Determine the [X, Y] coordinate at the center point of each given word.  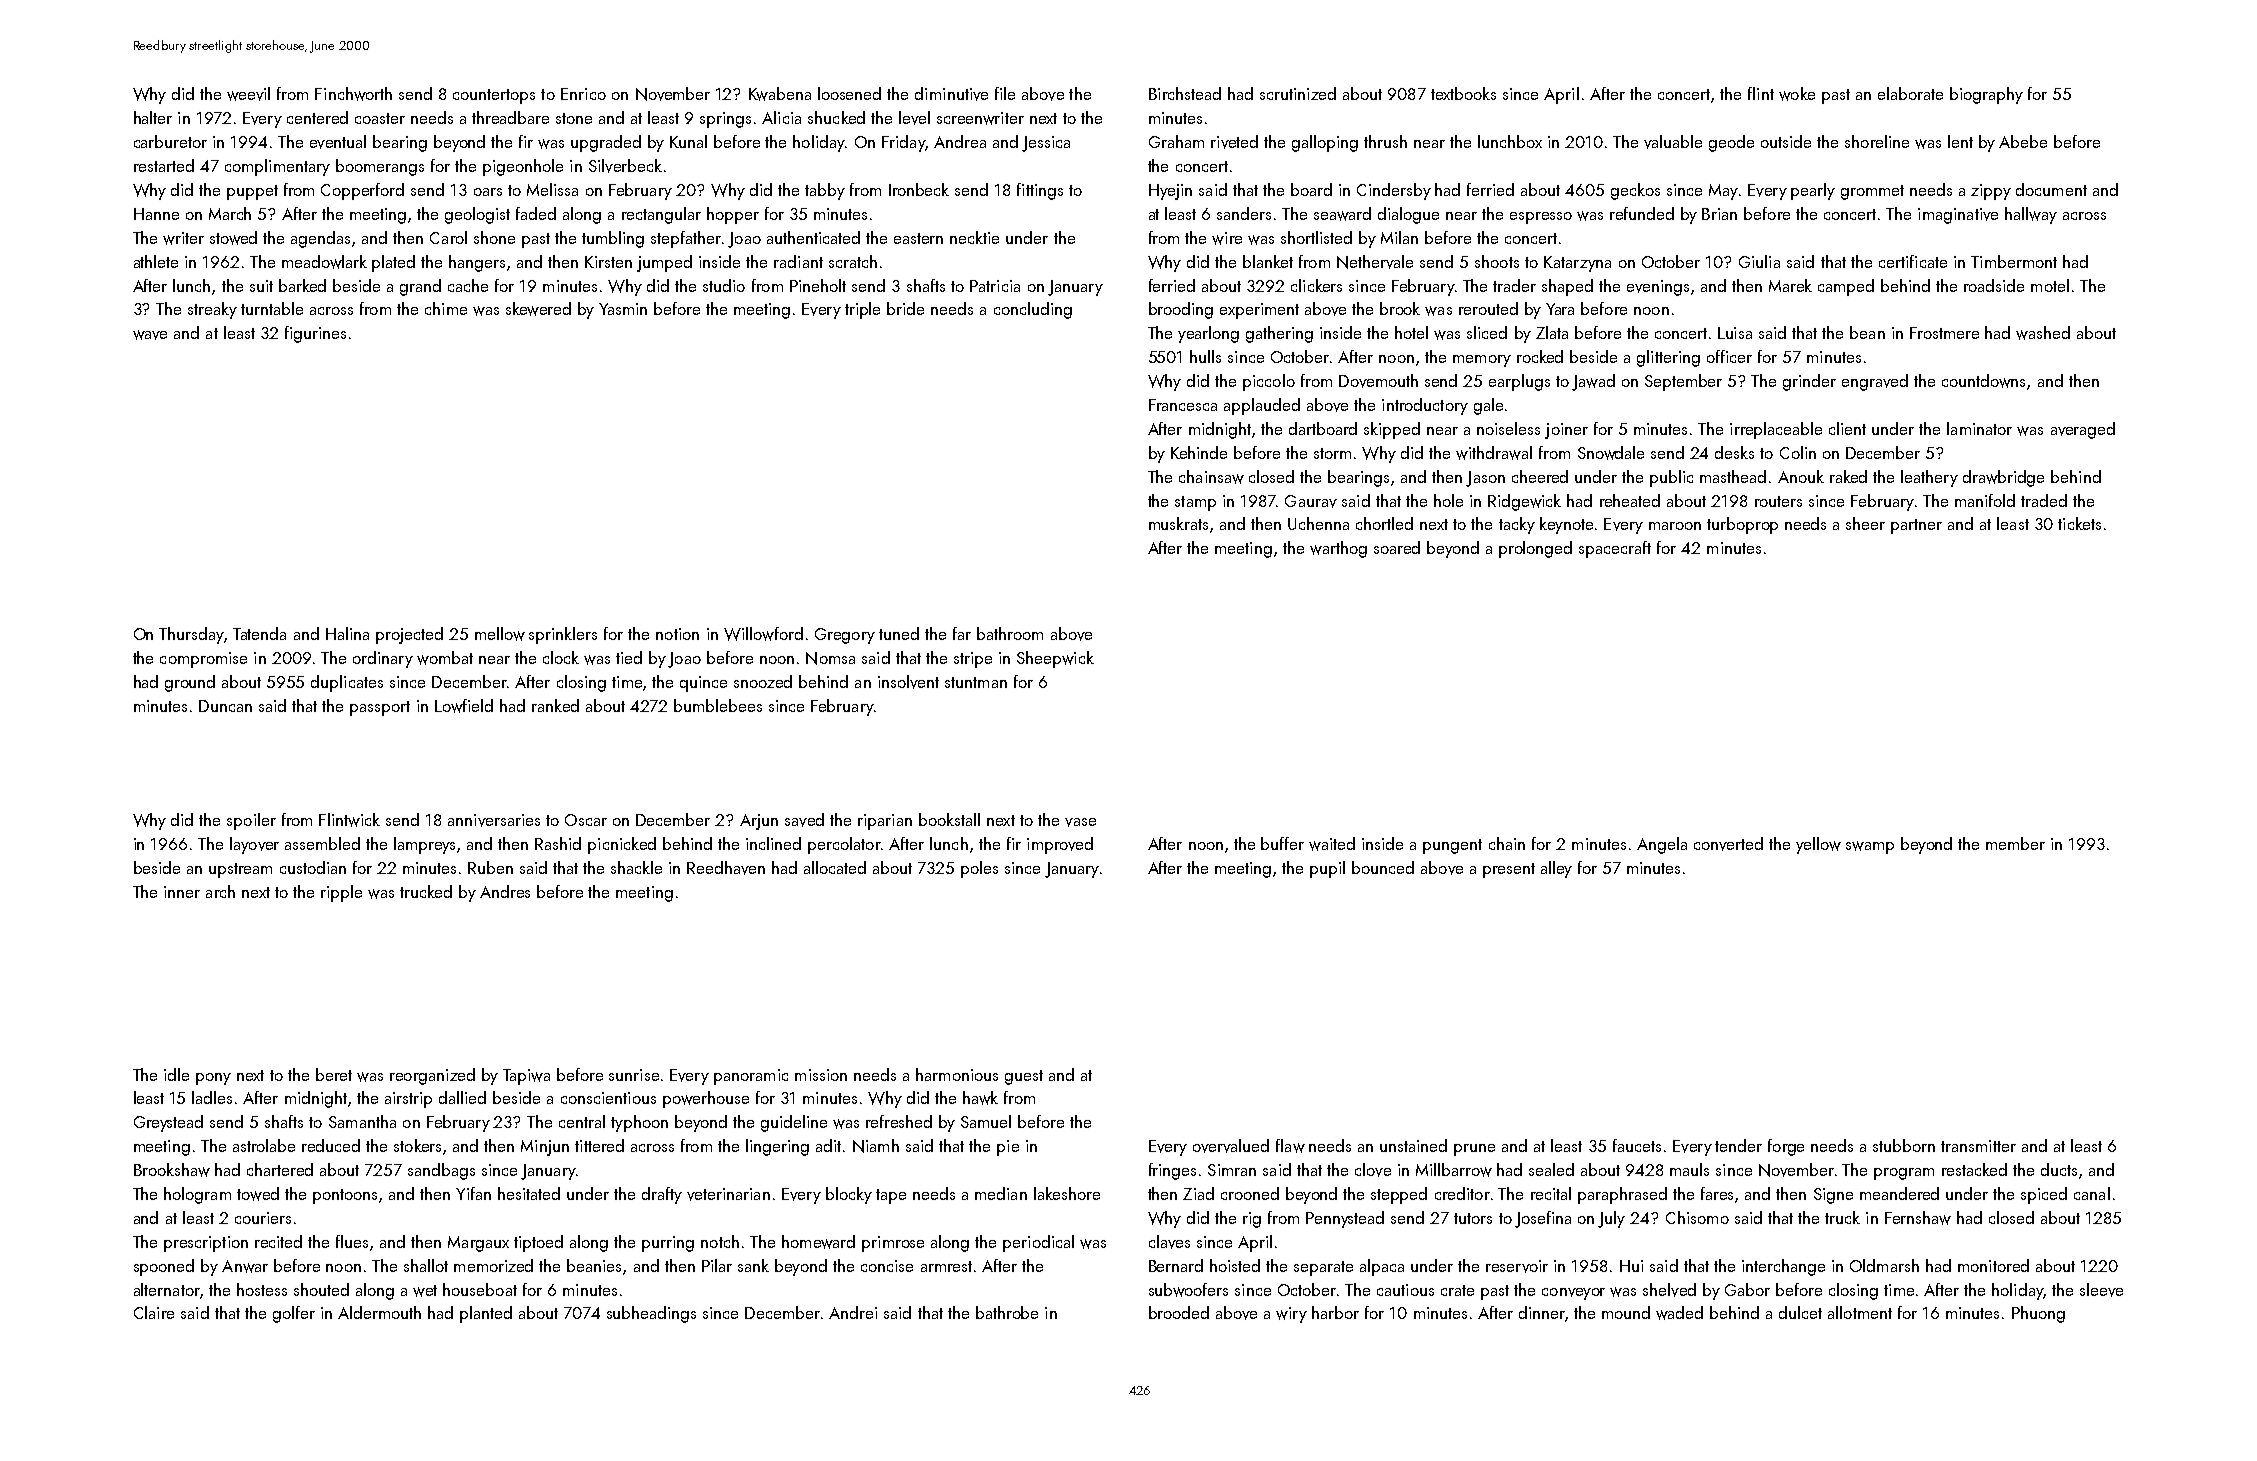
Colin [1798, 452]
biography [1986, 95]
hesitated [529, 1193]
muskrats [1178, 523]
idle [176, 1074]
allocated [835, 867]
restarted [164, 165]
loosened [849, 93]
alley [1556, 869]
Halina [347, 633]
